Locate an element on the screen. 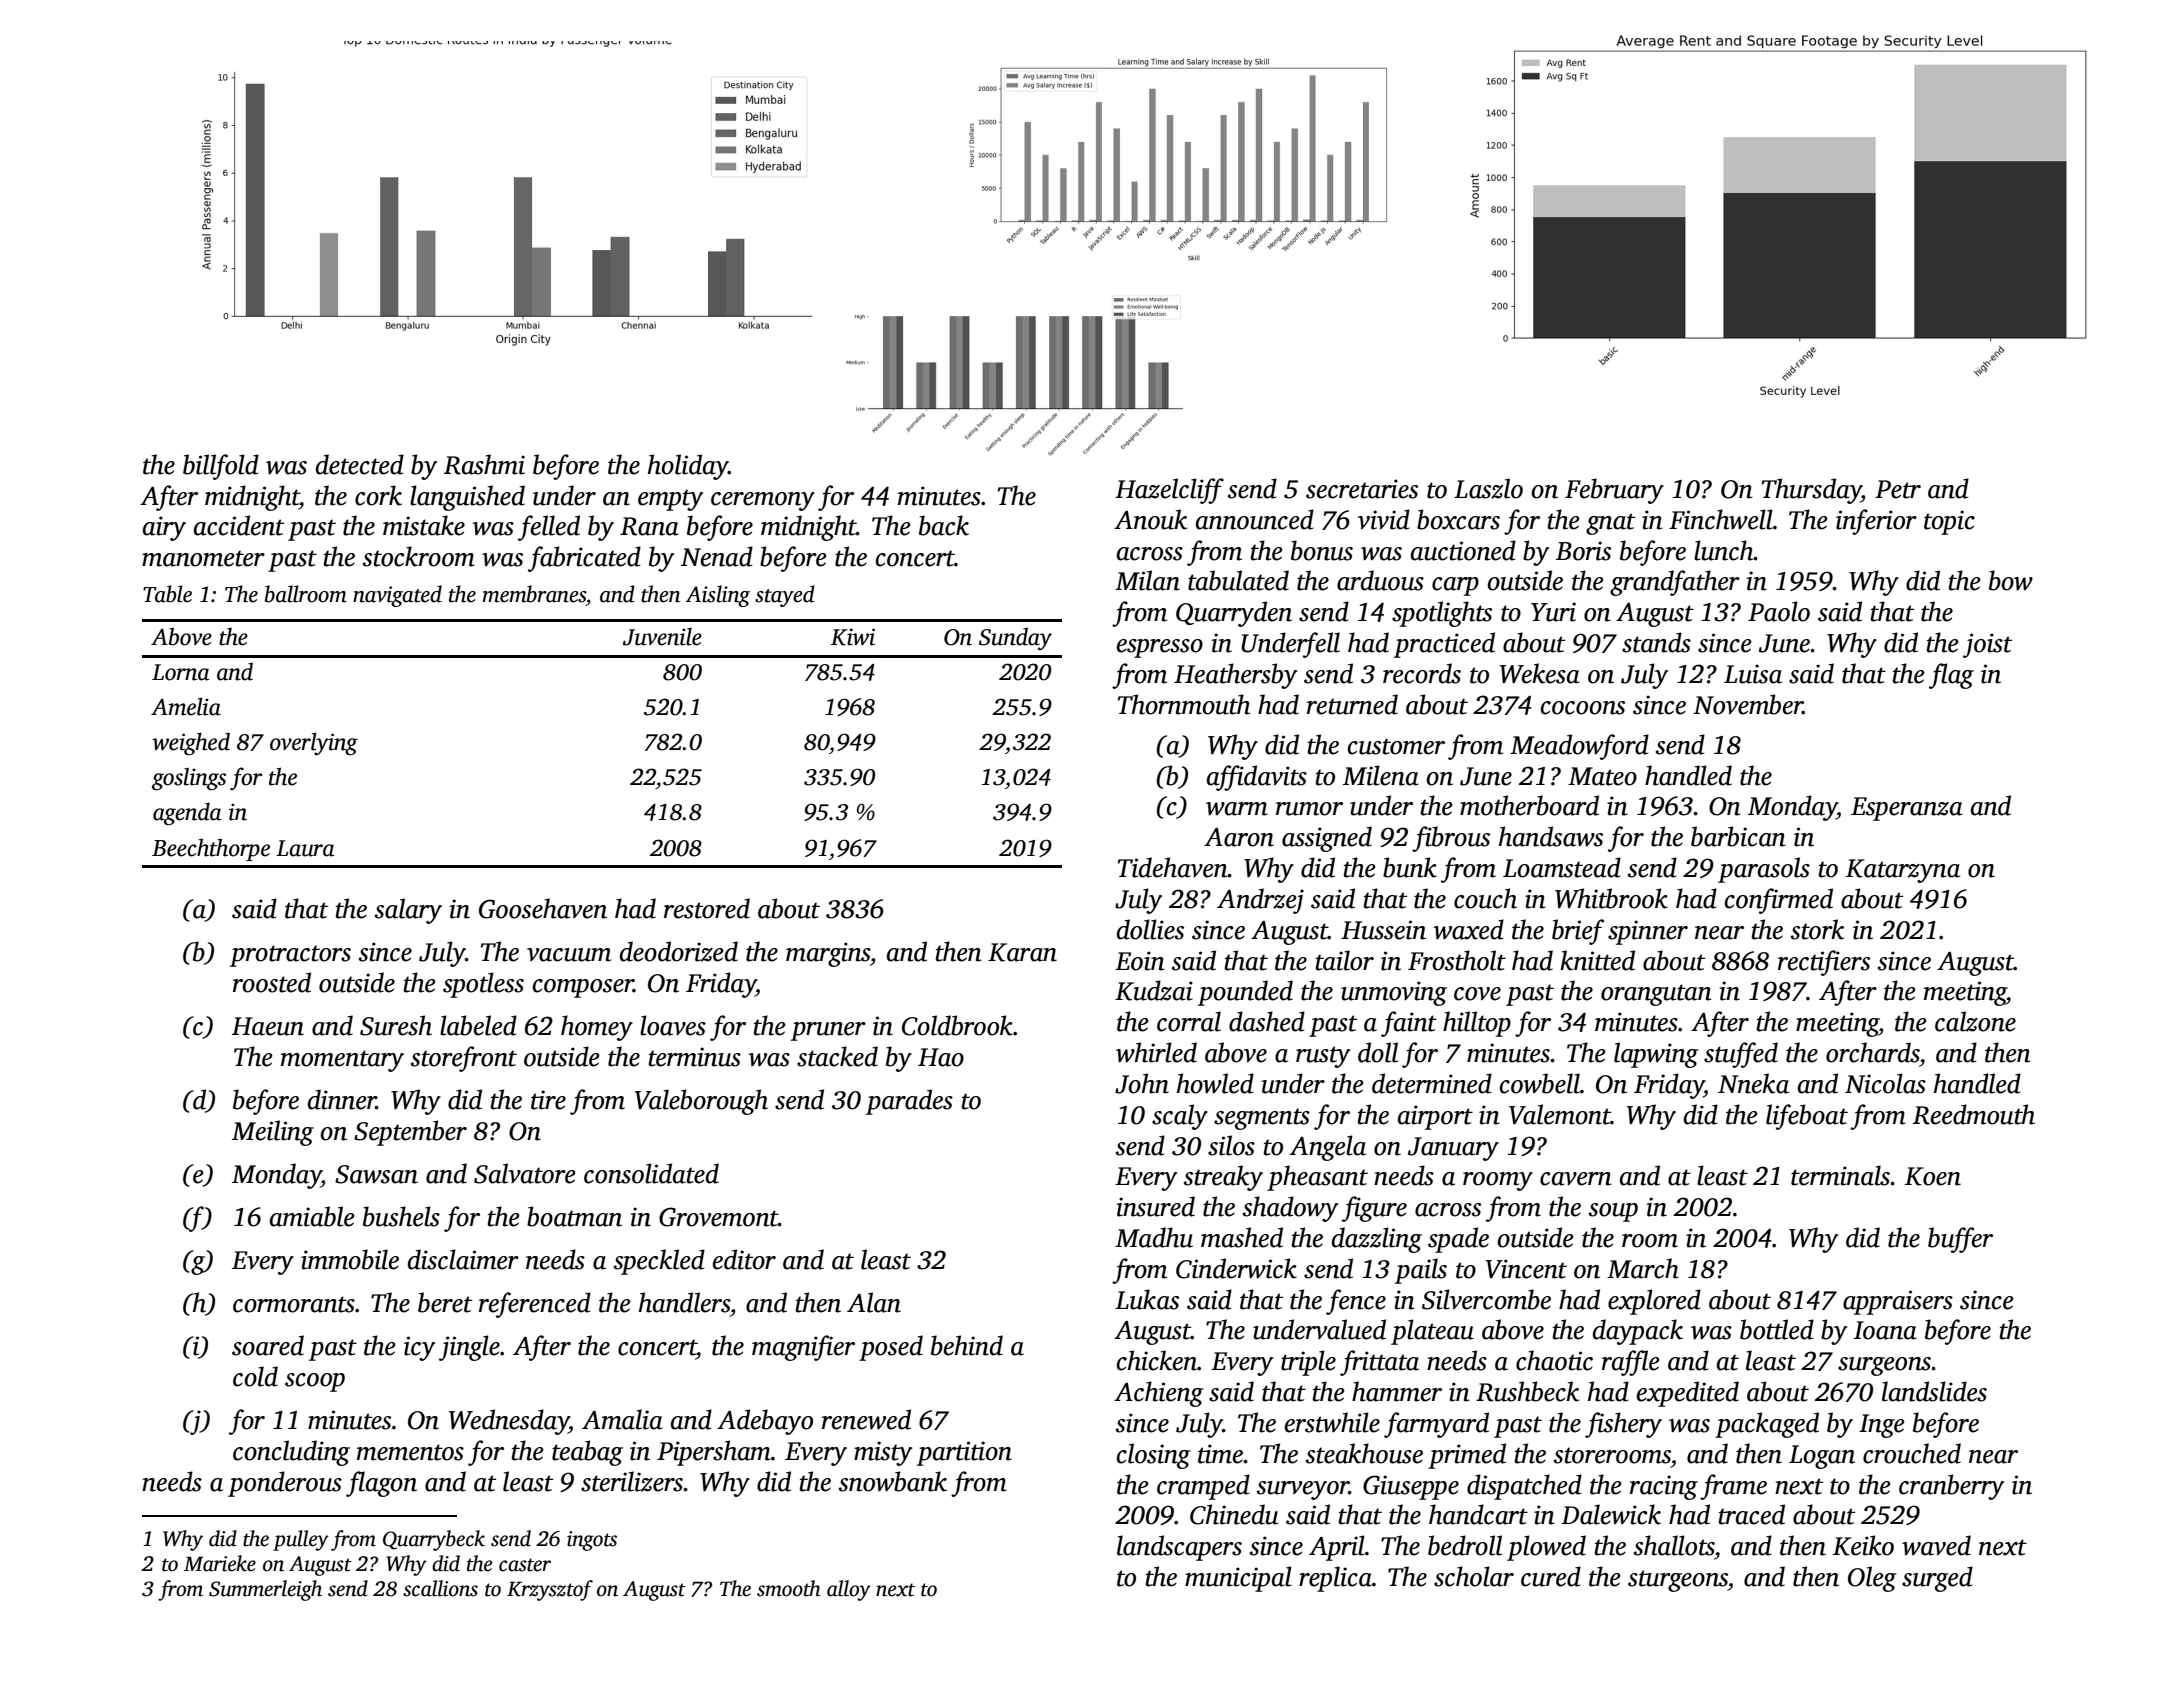  Laura is located at coordinates (305, 848).
